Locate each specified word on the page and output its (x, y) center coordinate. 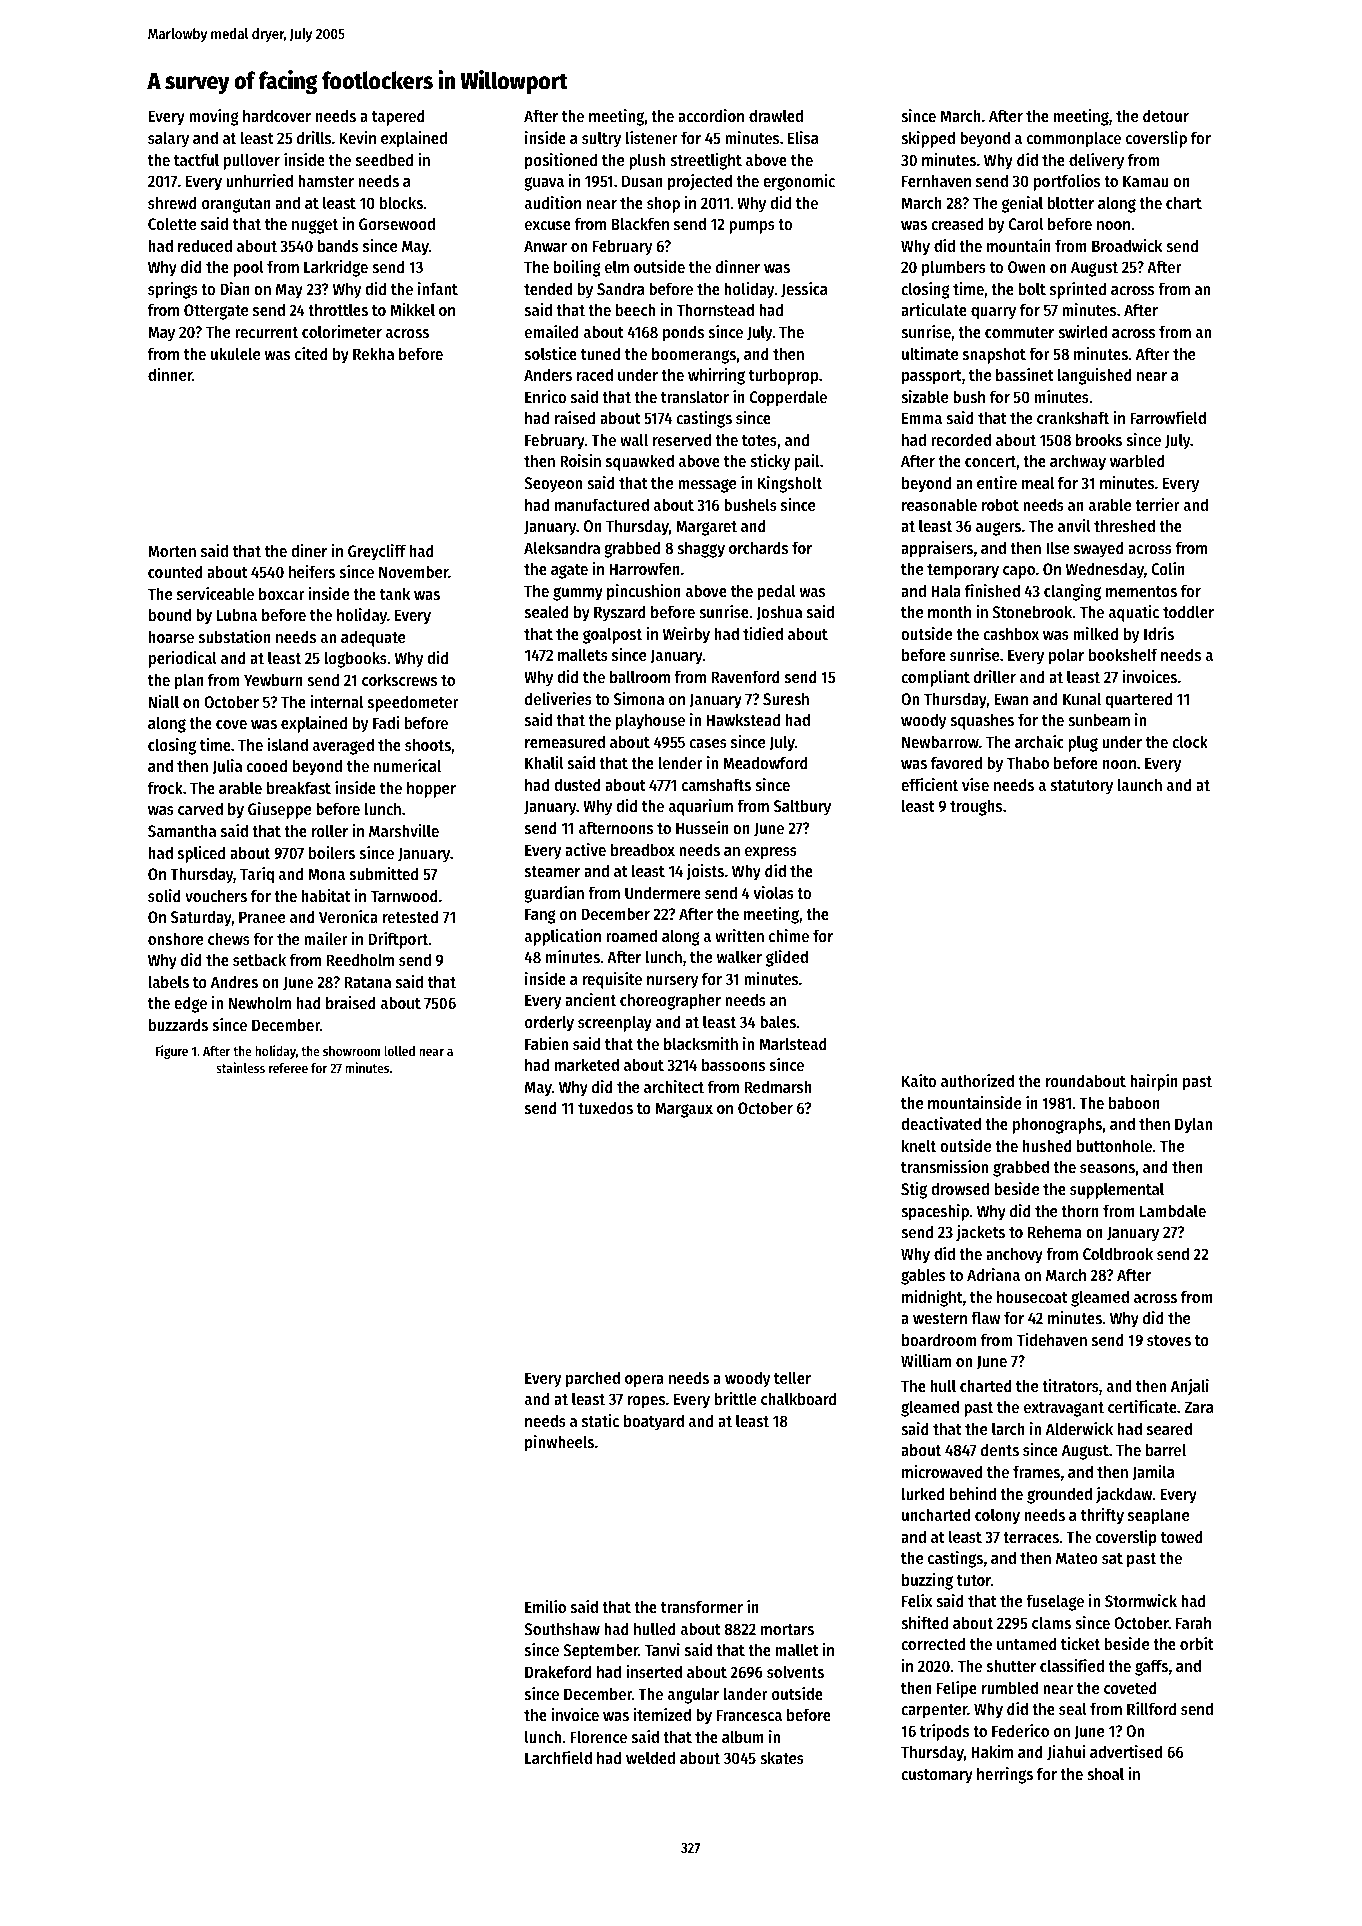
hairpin (1154, 1082)
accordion (711, 115)
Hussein (702, 827)
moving (214, 117)
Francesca (749, 1715)
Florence (598, 1736)
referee (288, 1068)
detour (1166, 115)
